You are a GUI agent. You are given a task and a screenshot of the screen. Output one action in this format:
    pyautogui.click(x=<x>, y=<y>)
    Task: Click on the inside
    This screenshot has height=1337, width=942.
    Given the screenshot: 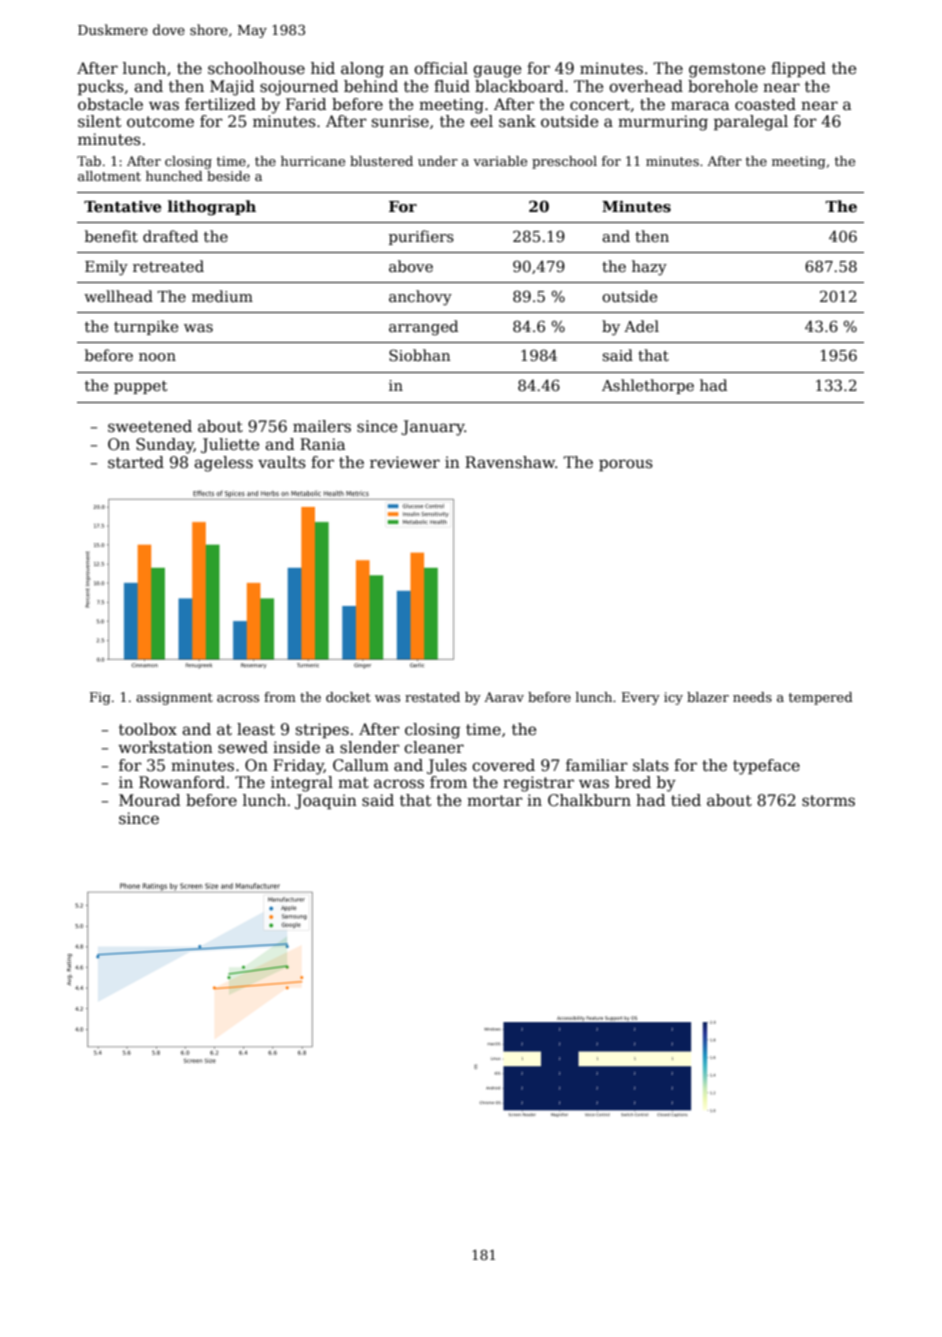 What is the action you would take?
    pyautogui.click(x=296, y=747)
